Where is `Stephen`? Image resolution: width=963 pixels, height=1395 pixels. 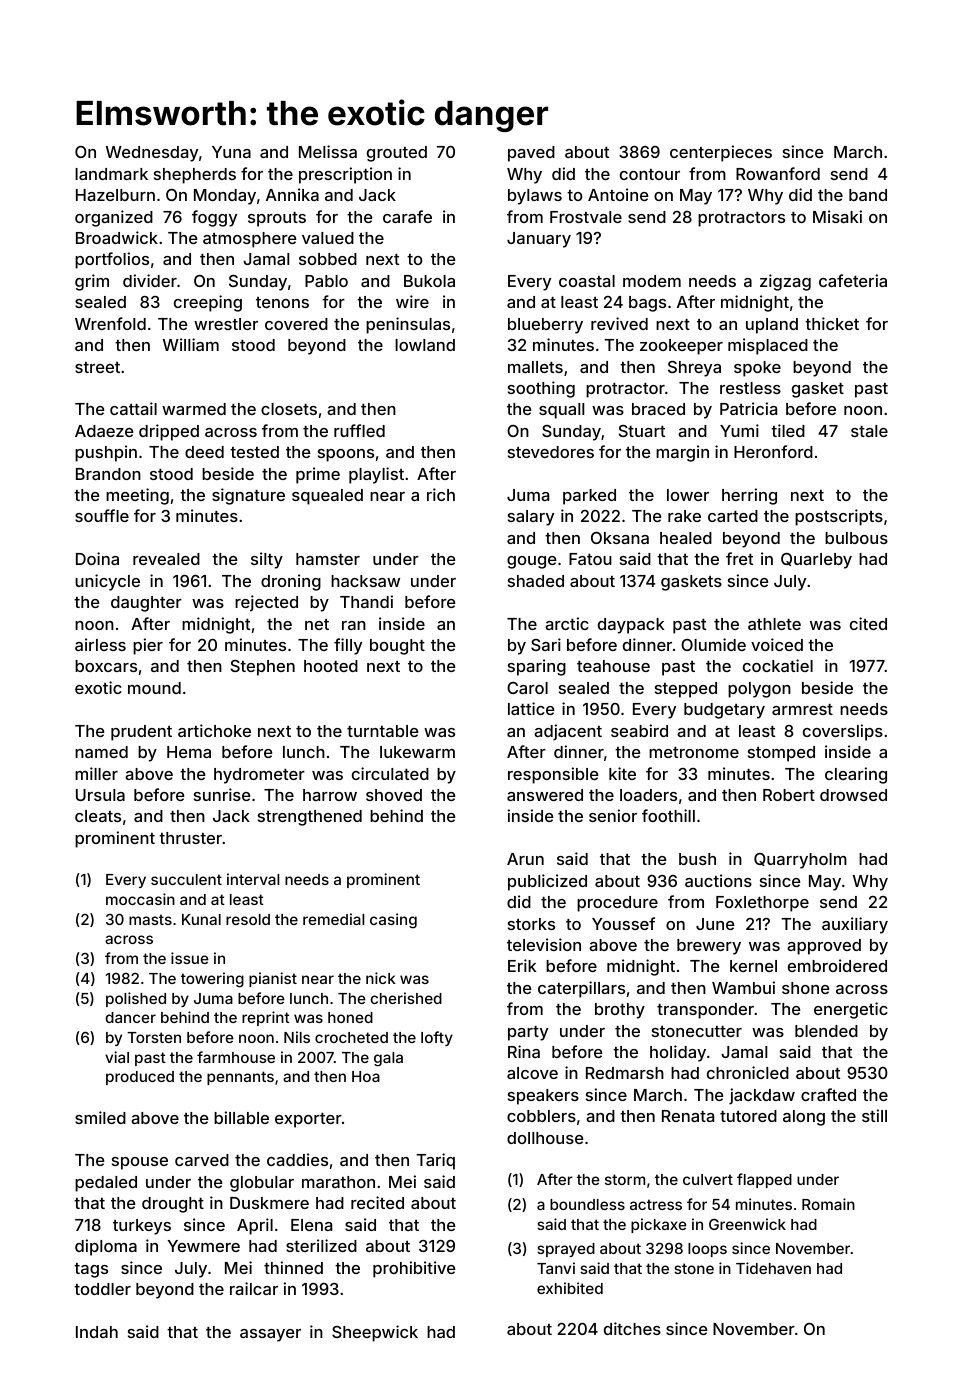 Stephen is located at coordinates (263, 668).
